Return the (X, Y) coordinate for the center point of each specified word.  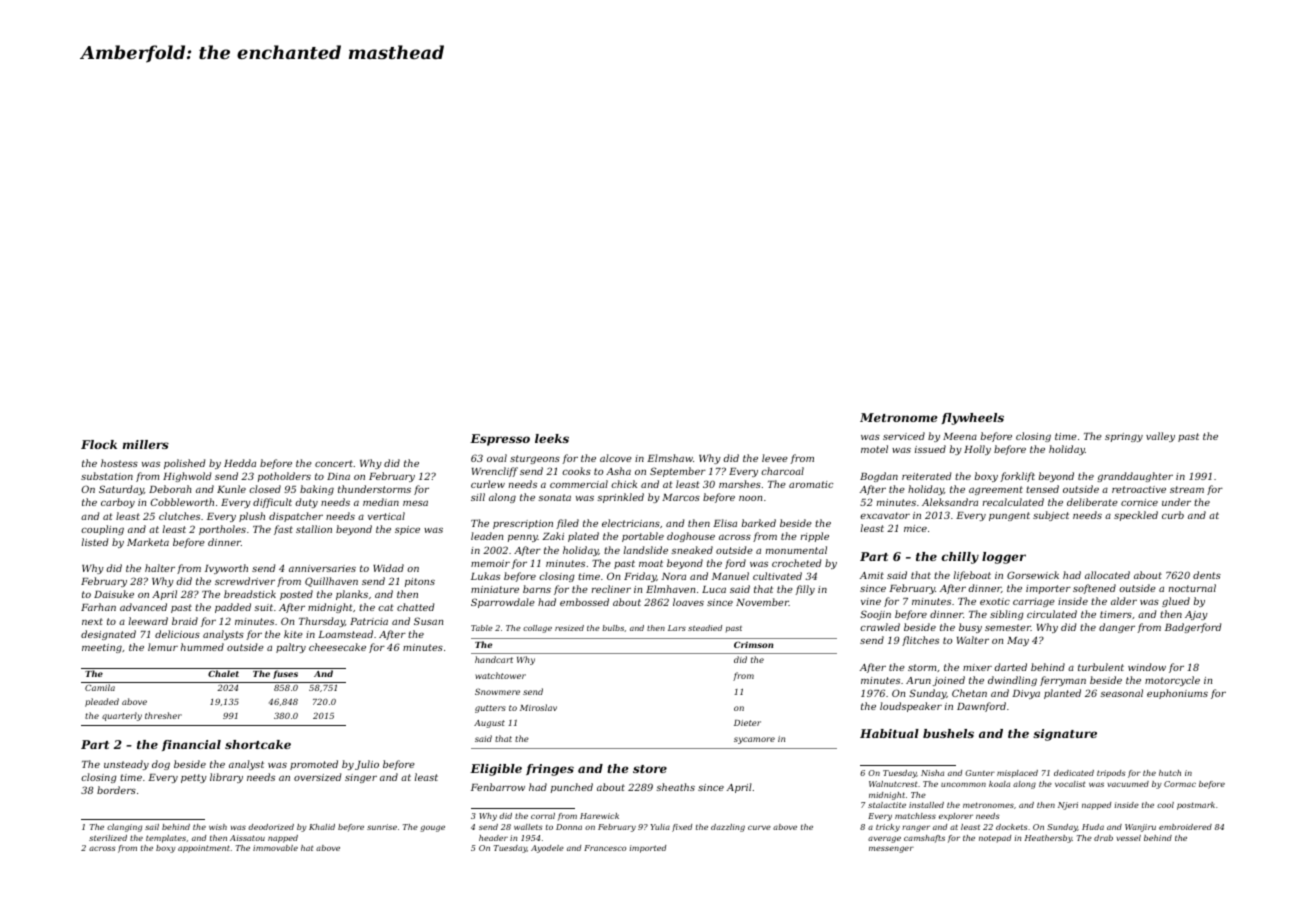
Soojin (875, 615)
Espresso (500, 440)
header (493, 838)
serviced (904, 436)
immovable (275, 848)
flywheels (972, 419)
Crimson (753, 644)
